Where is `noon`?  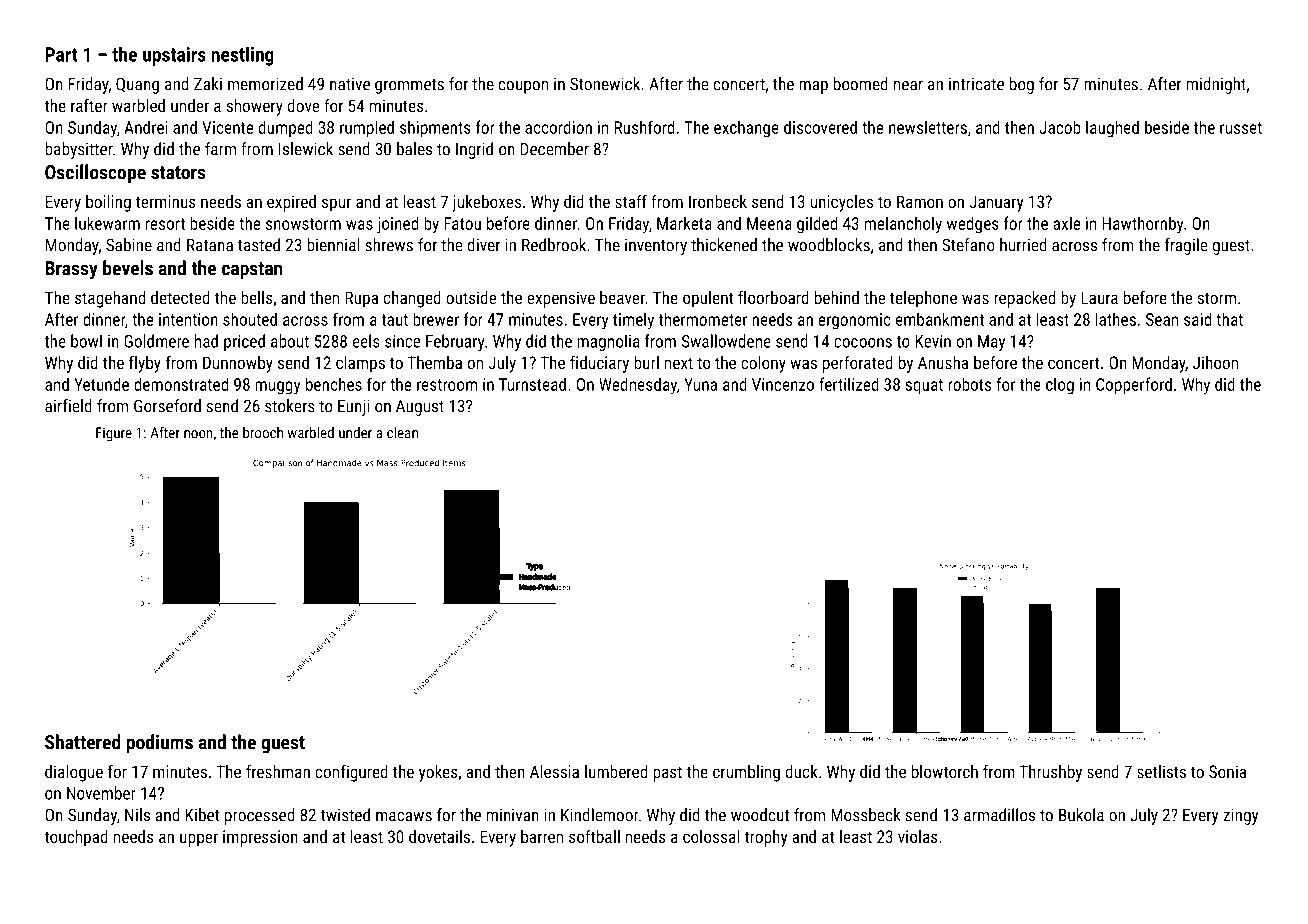 noon is located at coordinates (198, 434).
